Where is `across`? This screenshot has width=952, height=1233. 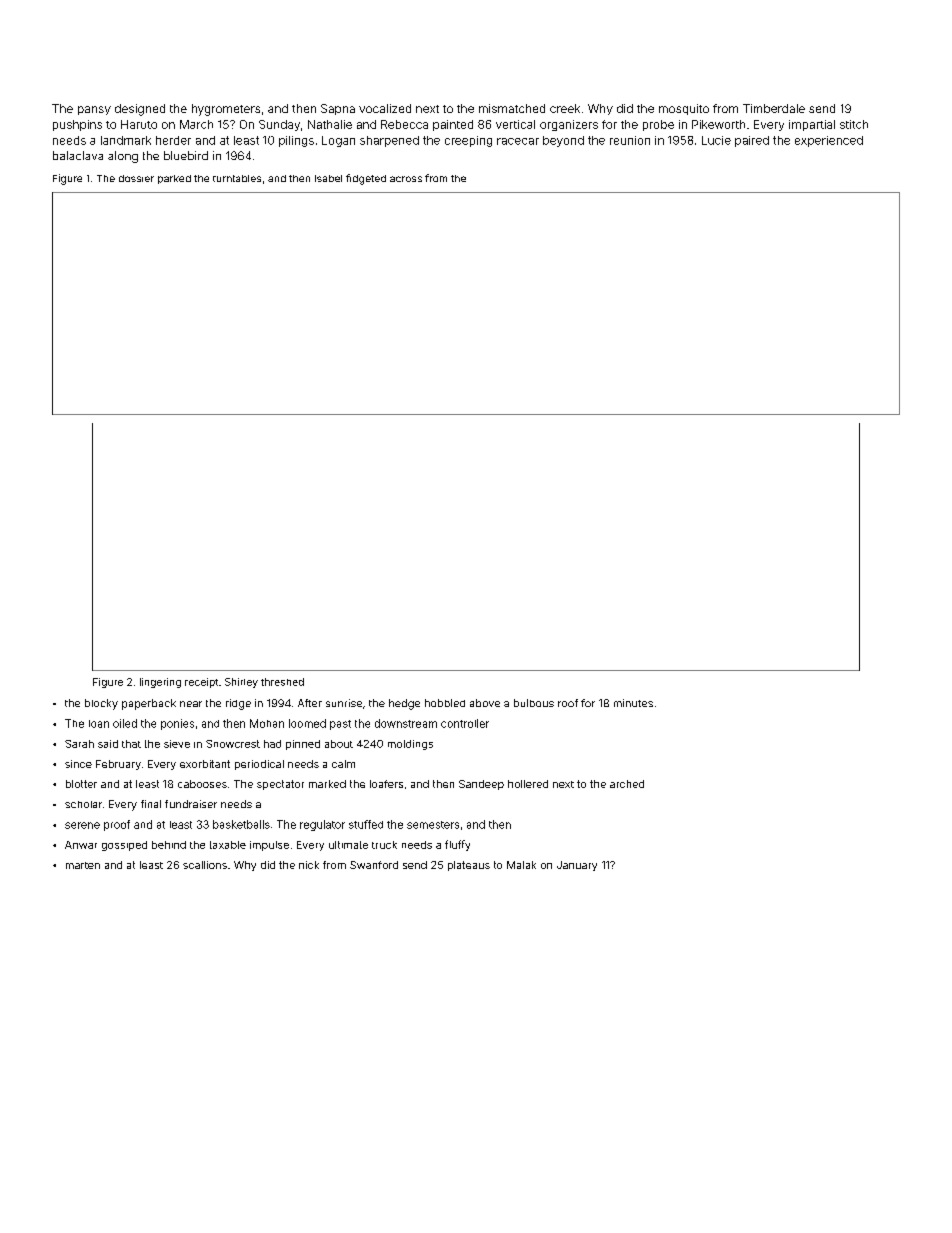
across is located at coordinates (406, 179).
